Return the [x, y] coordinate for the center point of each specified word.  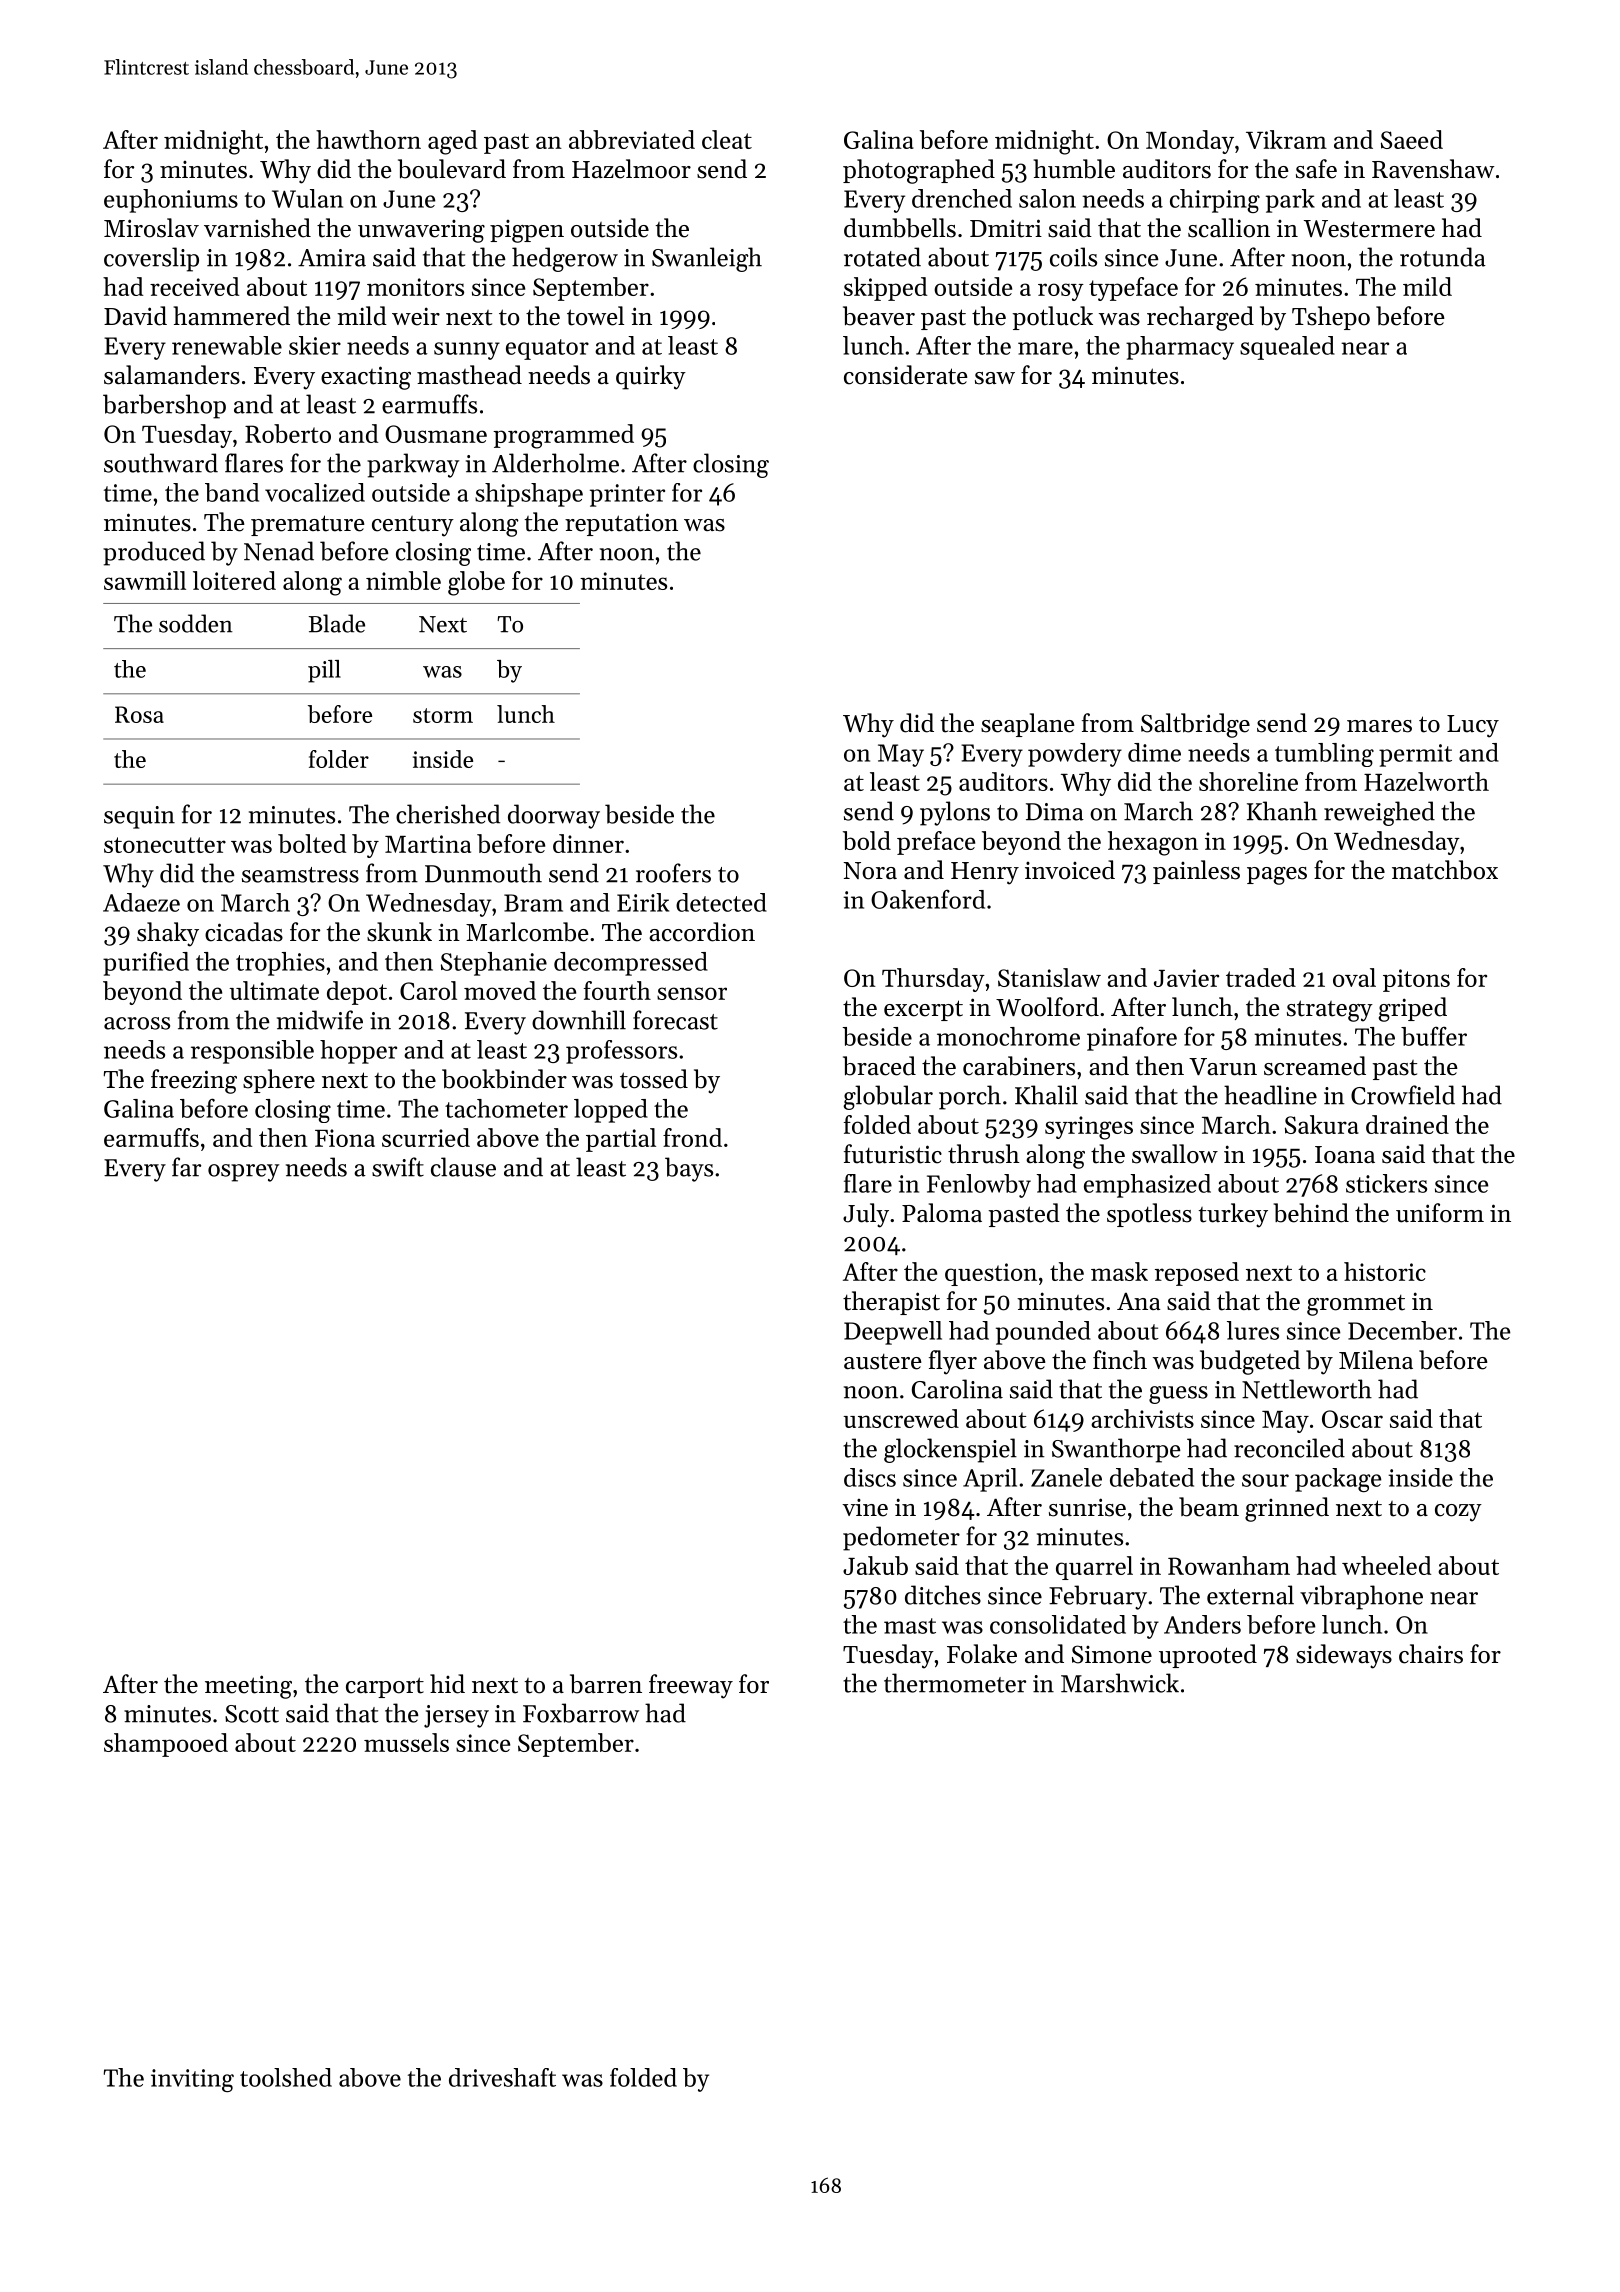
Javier [1186, 978]
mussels [406, 1742]
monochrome [1008, 1036]
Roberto [288, 433]
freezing [194, 1081]
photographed [919, 171]
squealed [1287, 348]
